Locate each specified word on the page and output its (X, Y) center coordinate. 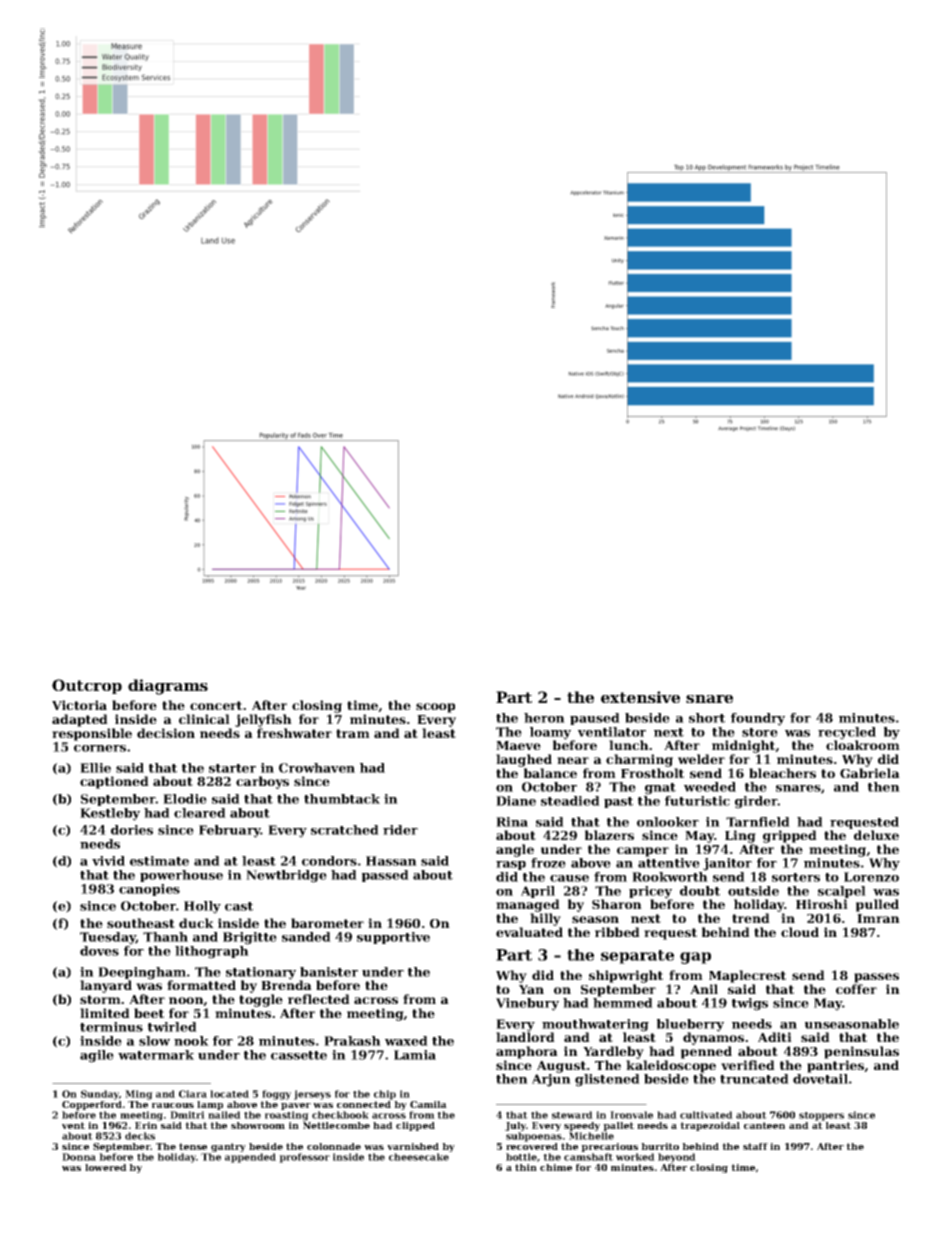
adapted (80, 720)
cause (569, 878)
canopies (149, 890)
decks (140, 1136)
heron (544, 718)
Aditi (775, 1037)
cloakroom (863, 745)
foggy (276, 1095)
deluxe (876, 835)
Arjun (551, 1080)
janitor (727, 864)
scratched (345, 830)
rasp (511, 865)
